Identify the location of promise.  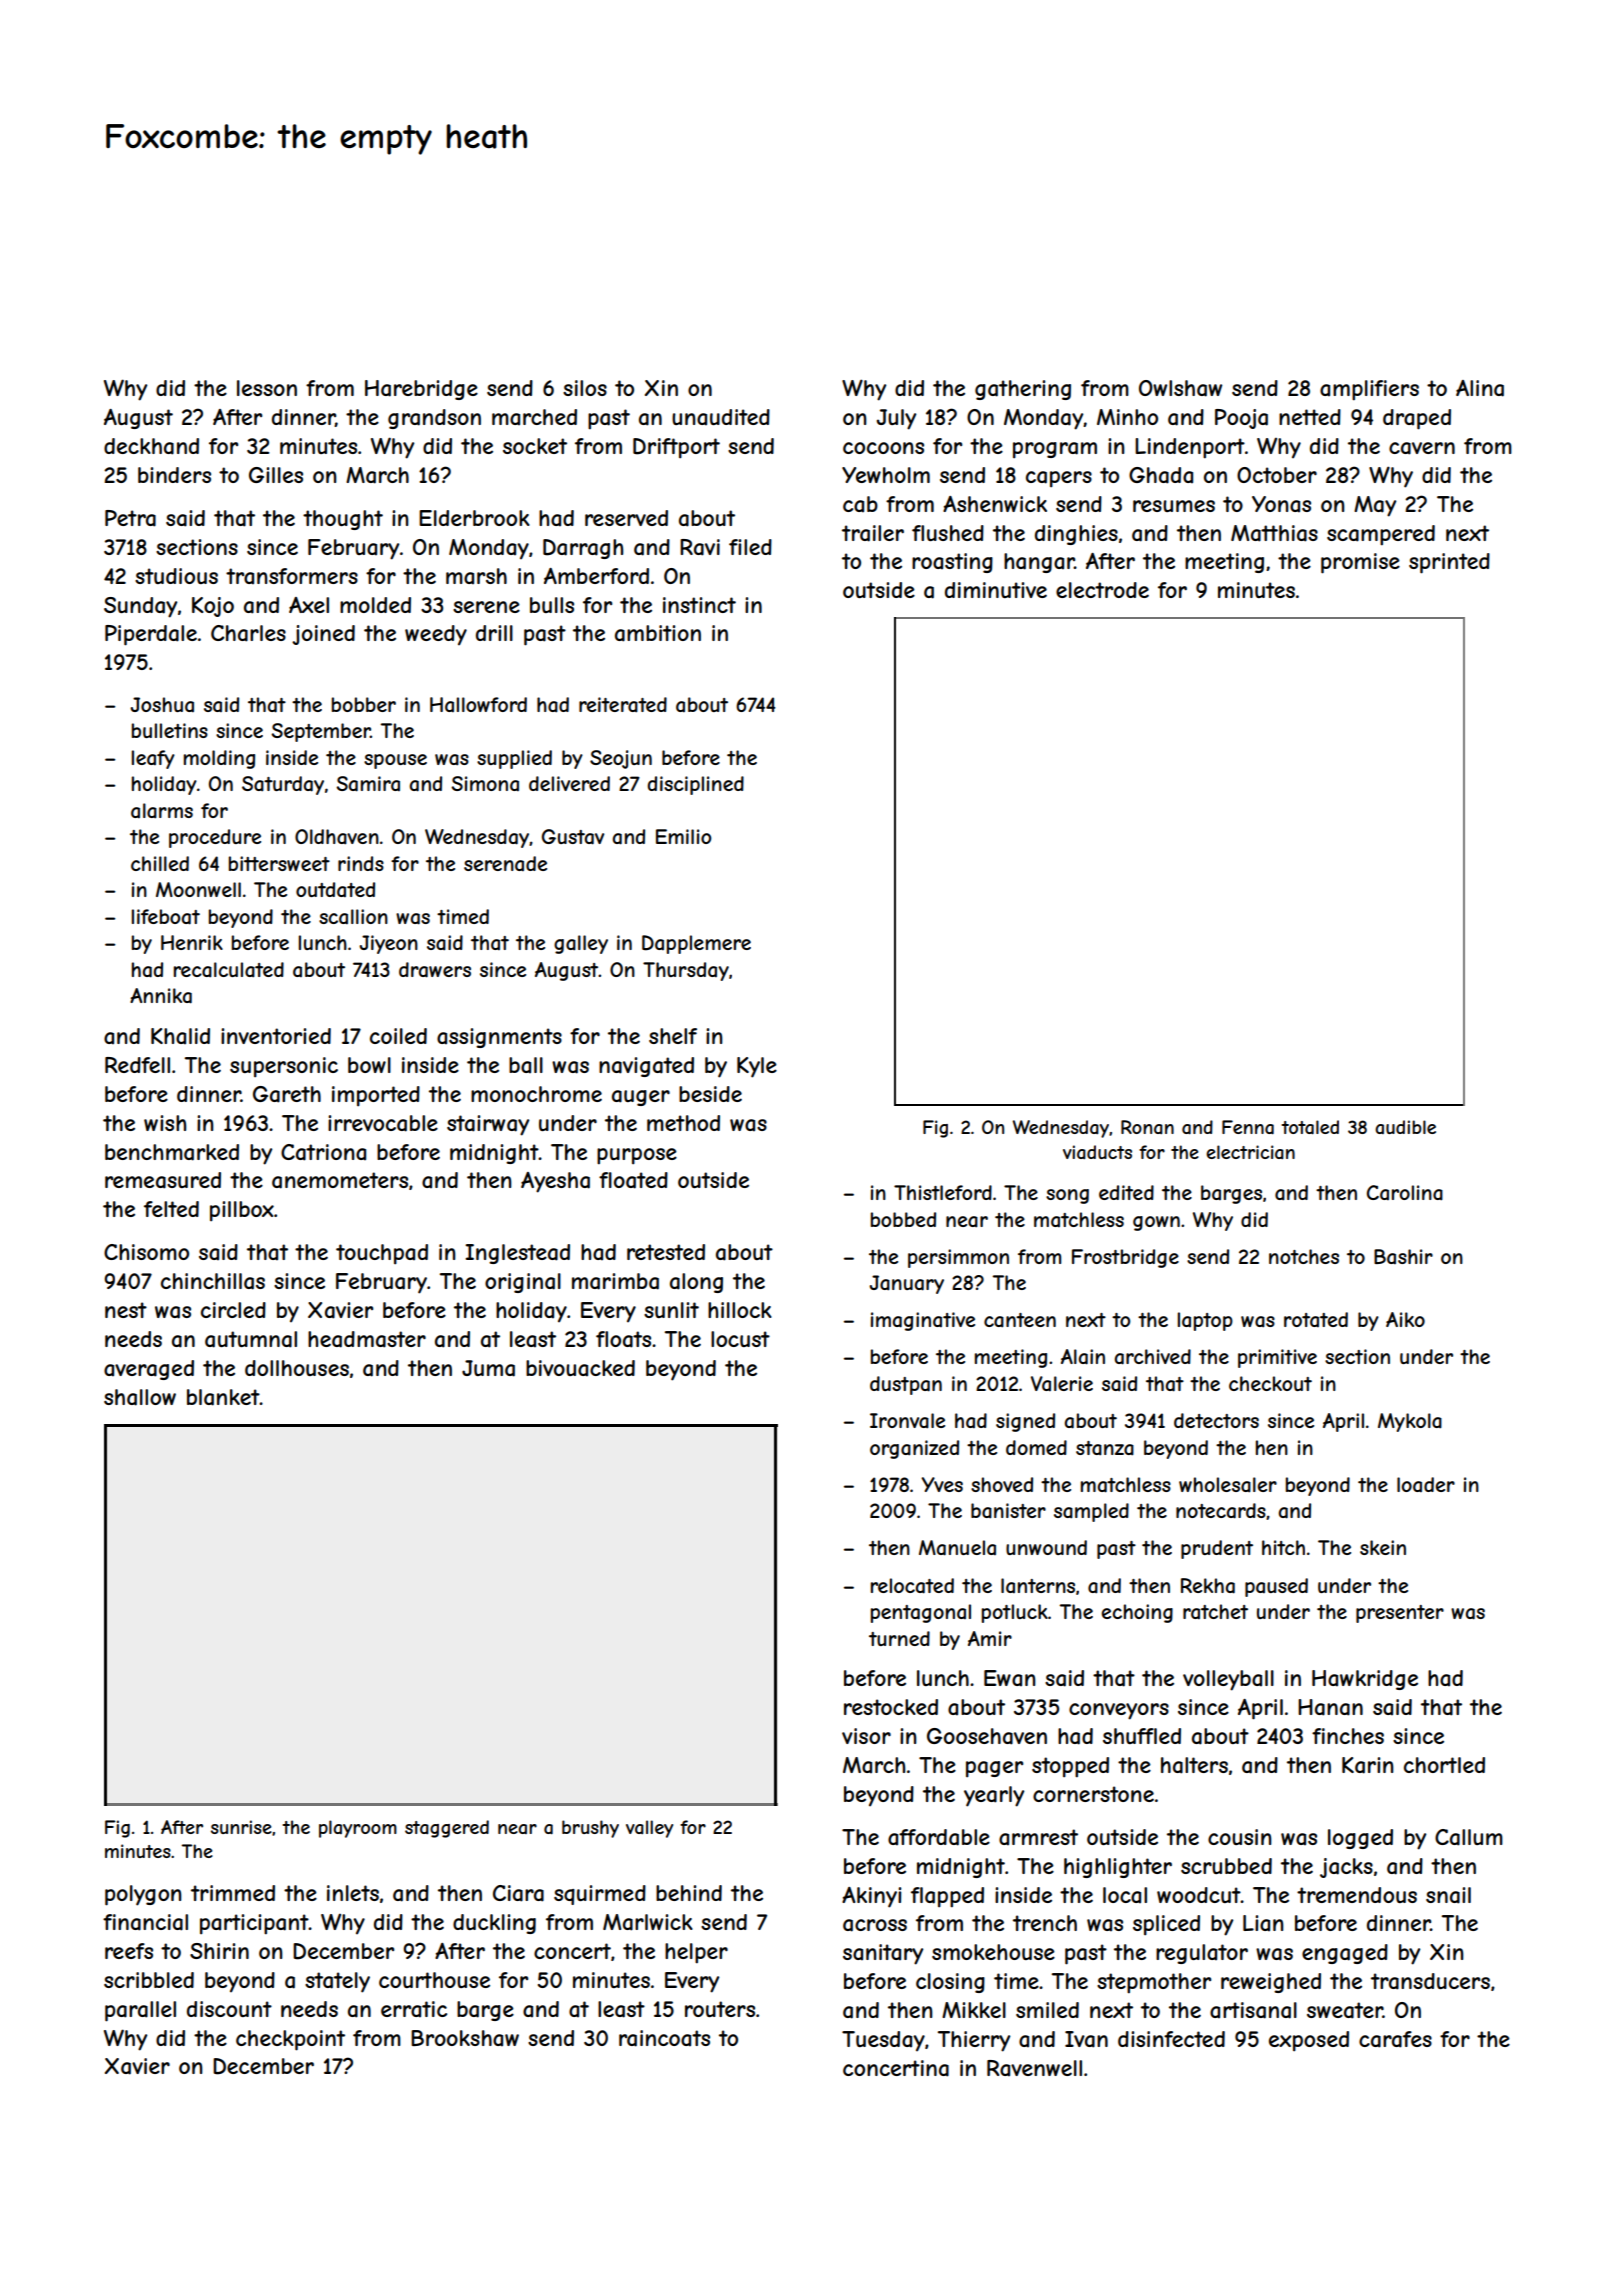
(1360, 563).
